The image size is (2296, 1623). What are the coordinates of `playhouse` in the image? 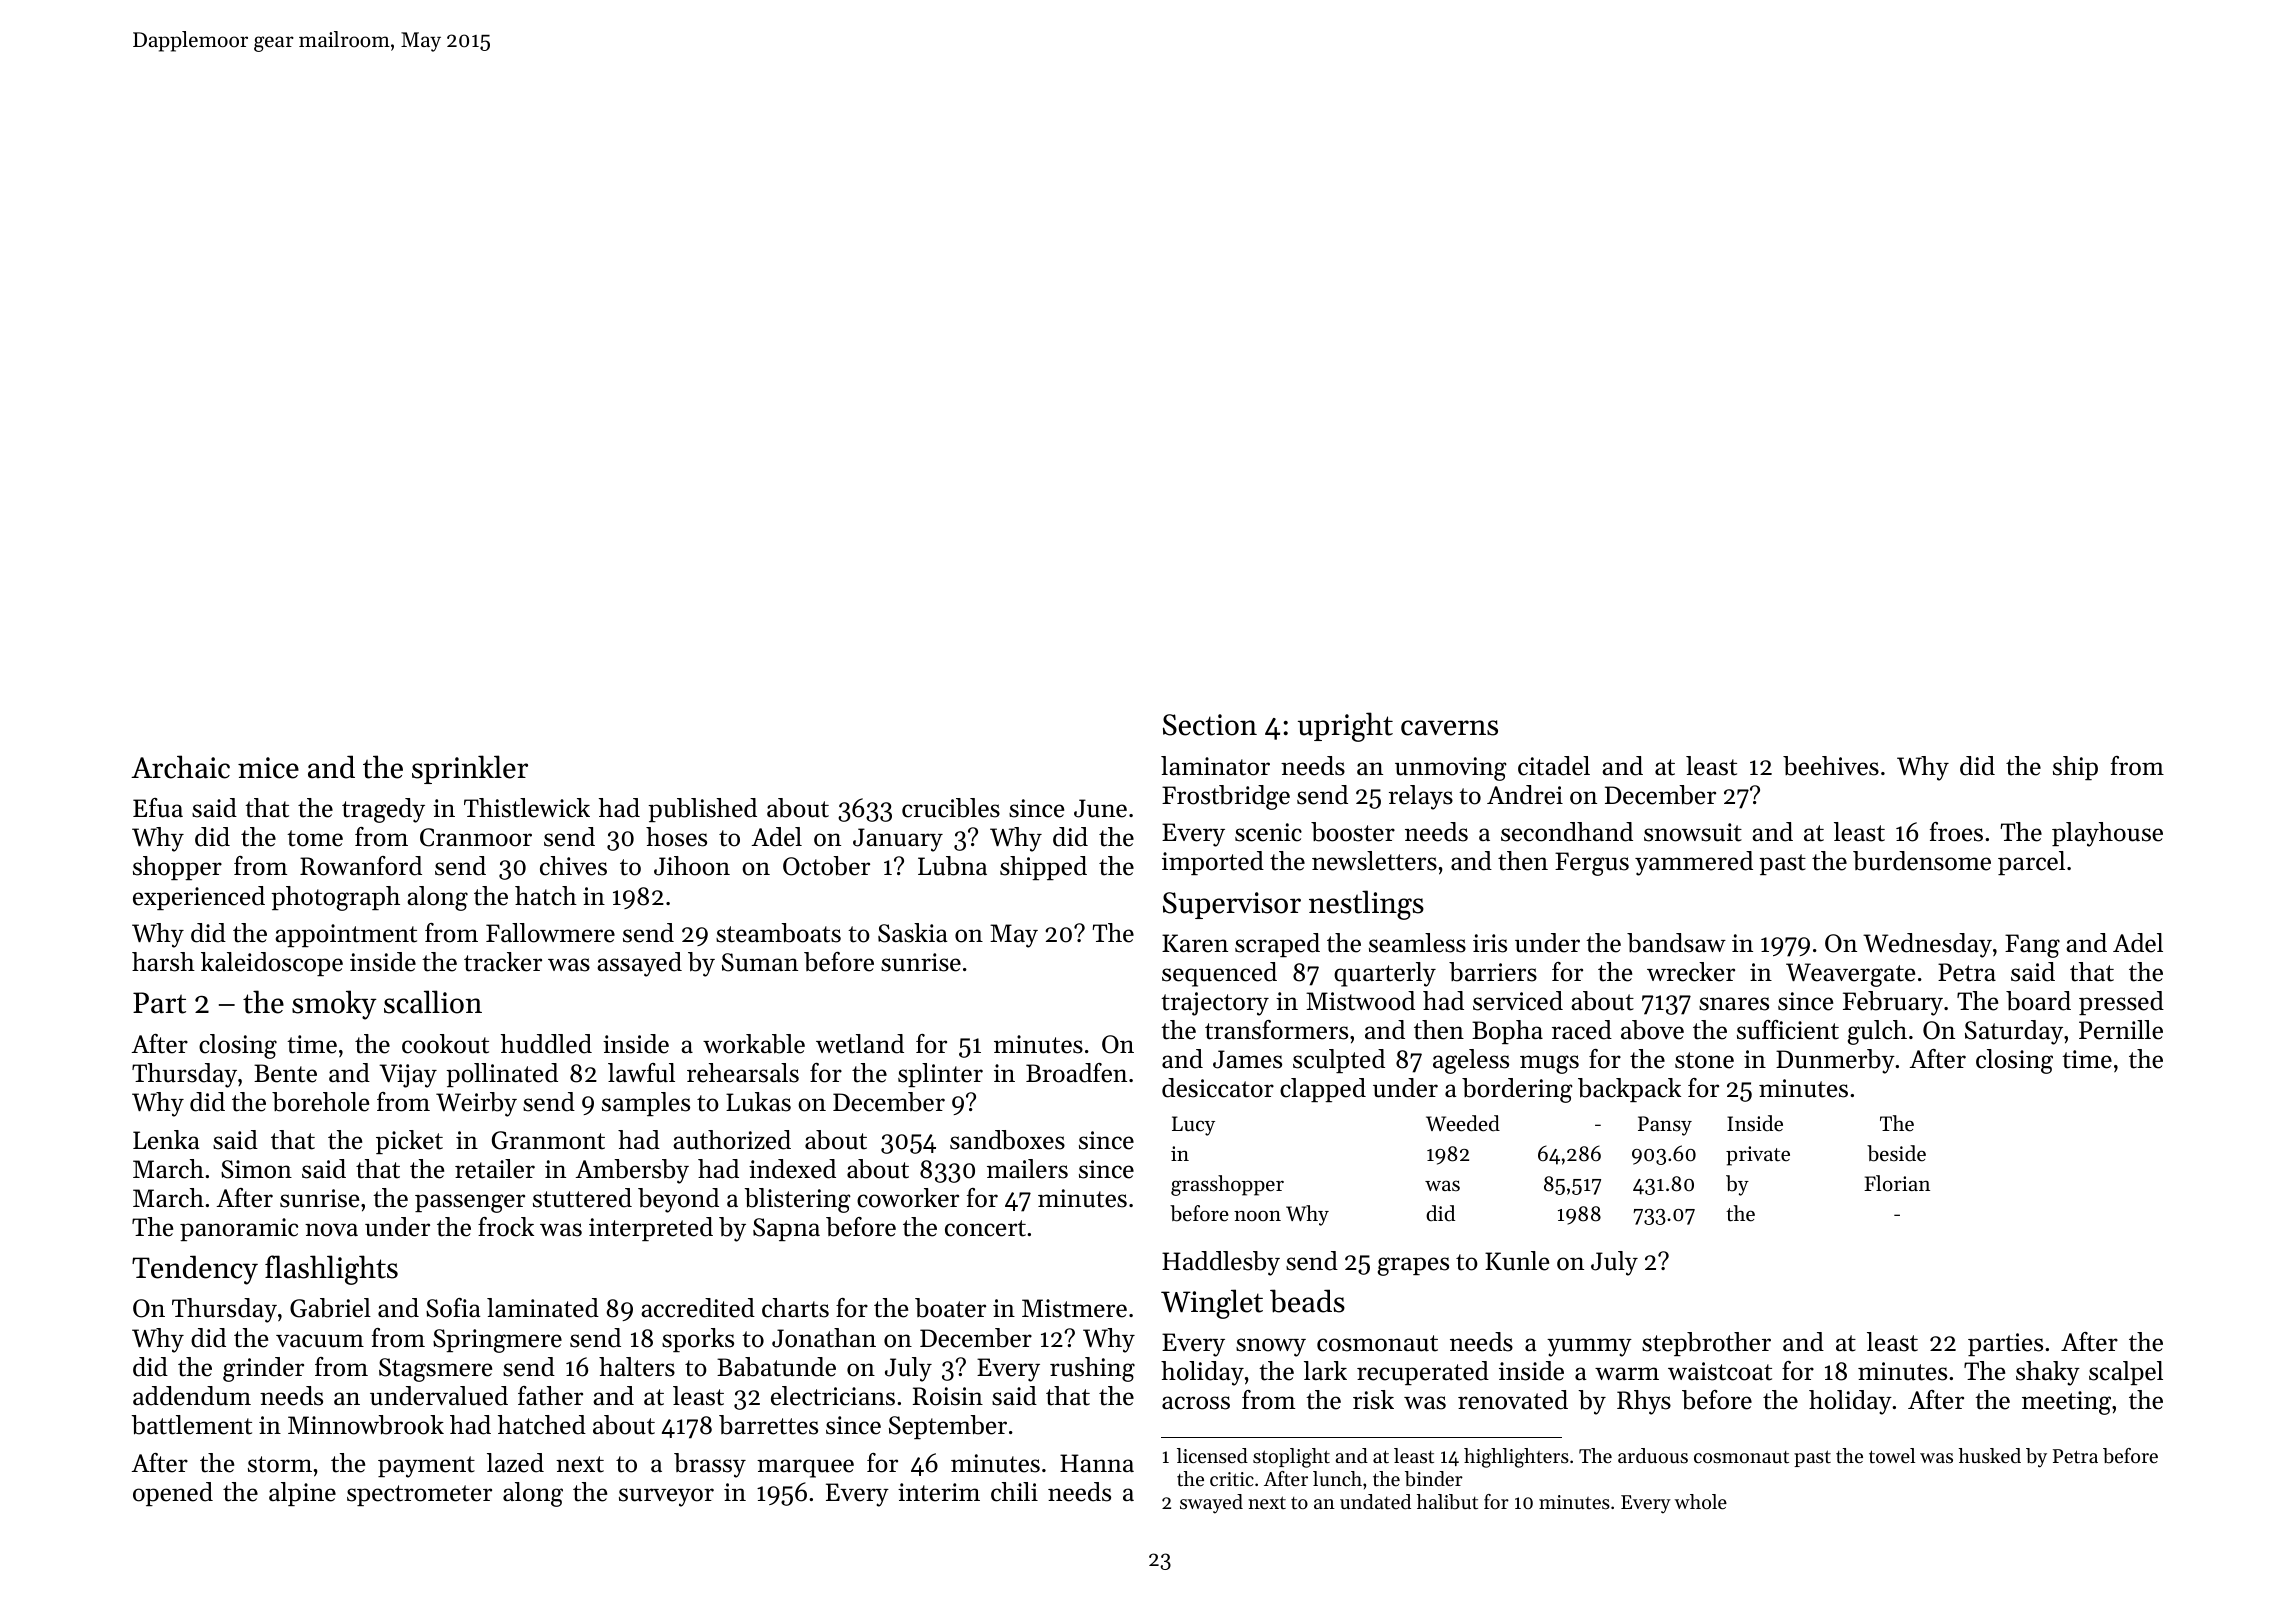 It's located at (2107, 834).
